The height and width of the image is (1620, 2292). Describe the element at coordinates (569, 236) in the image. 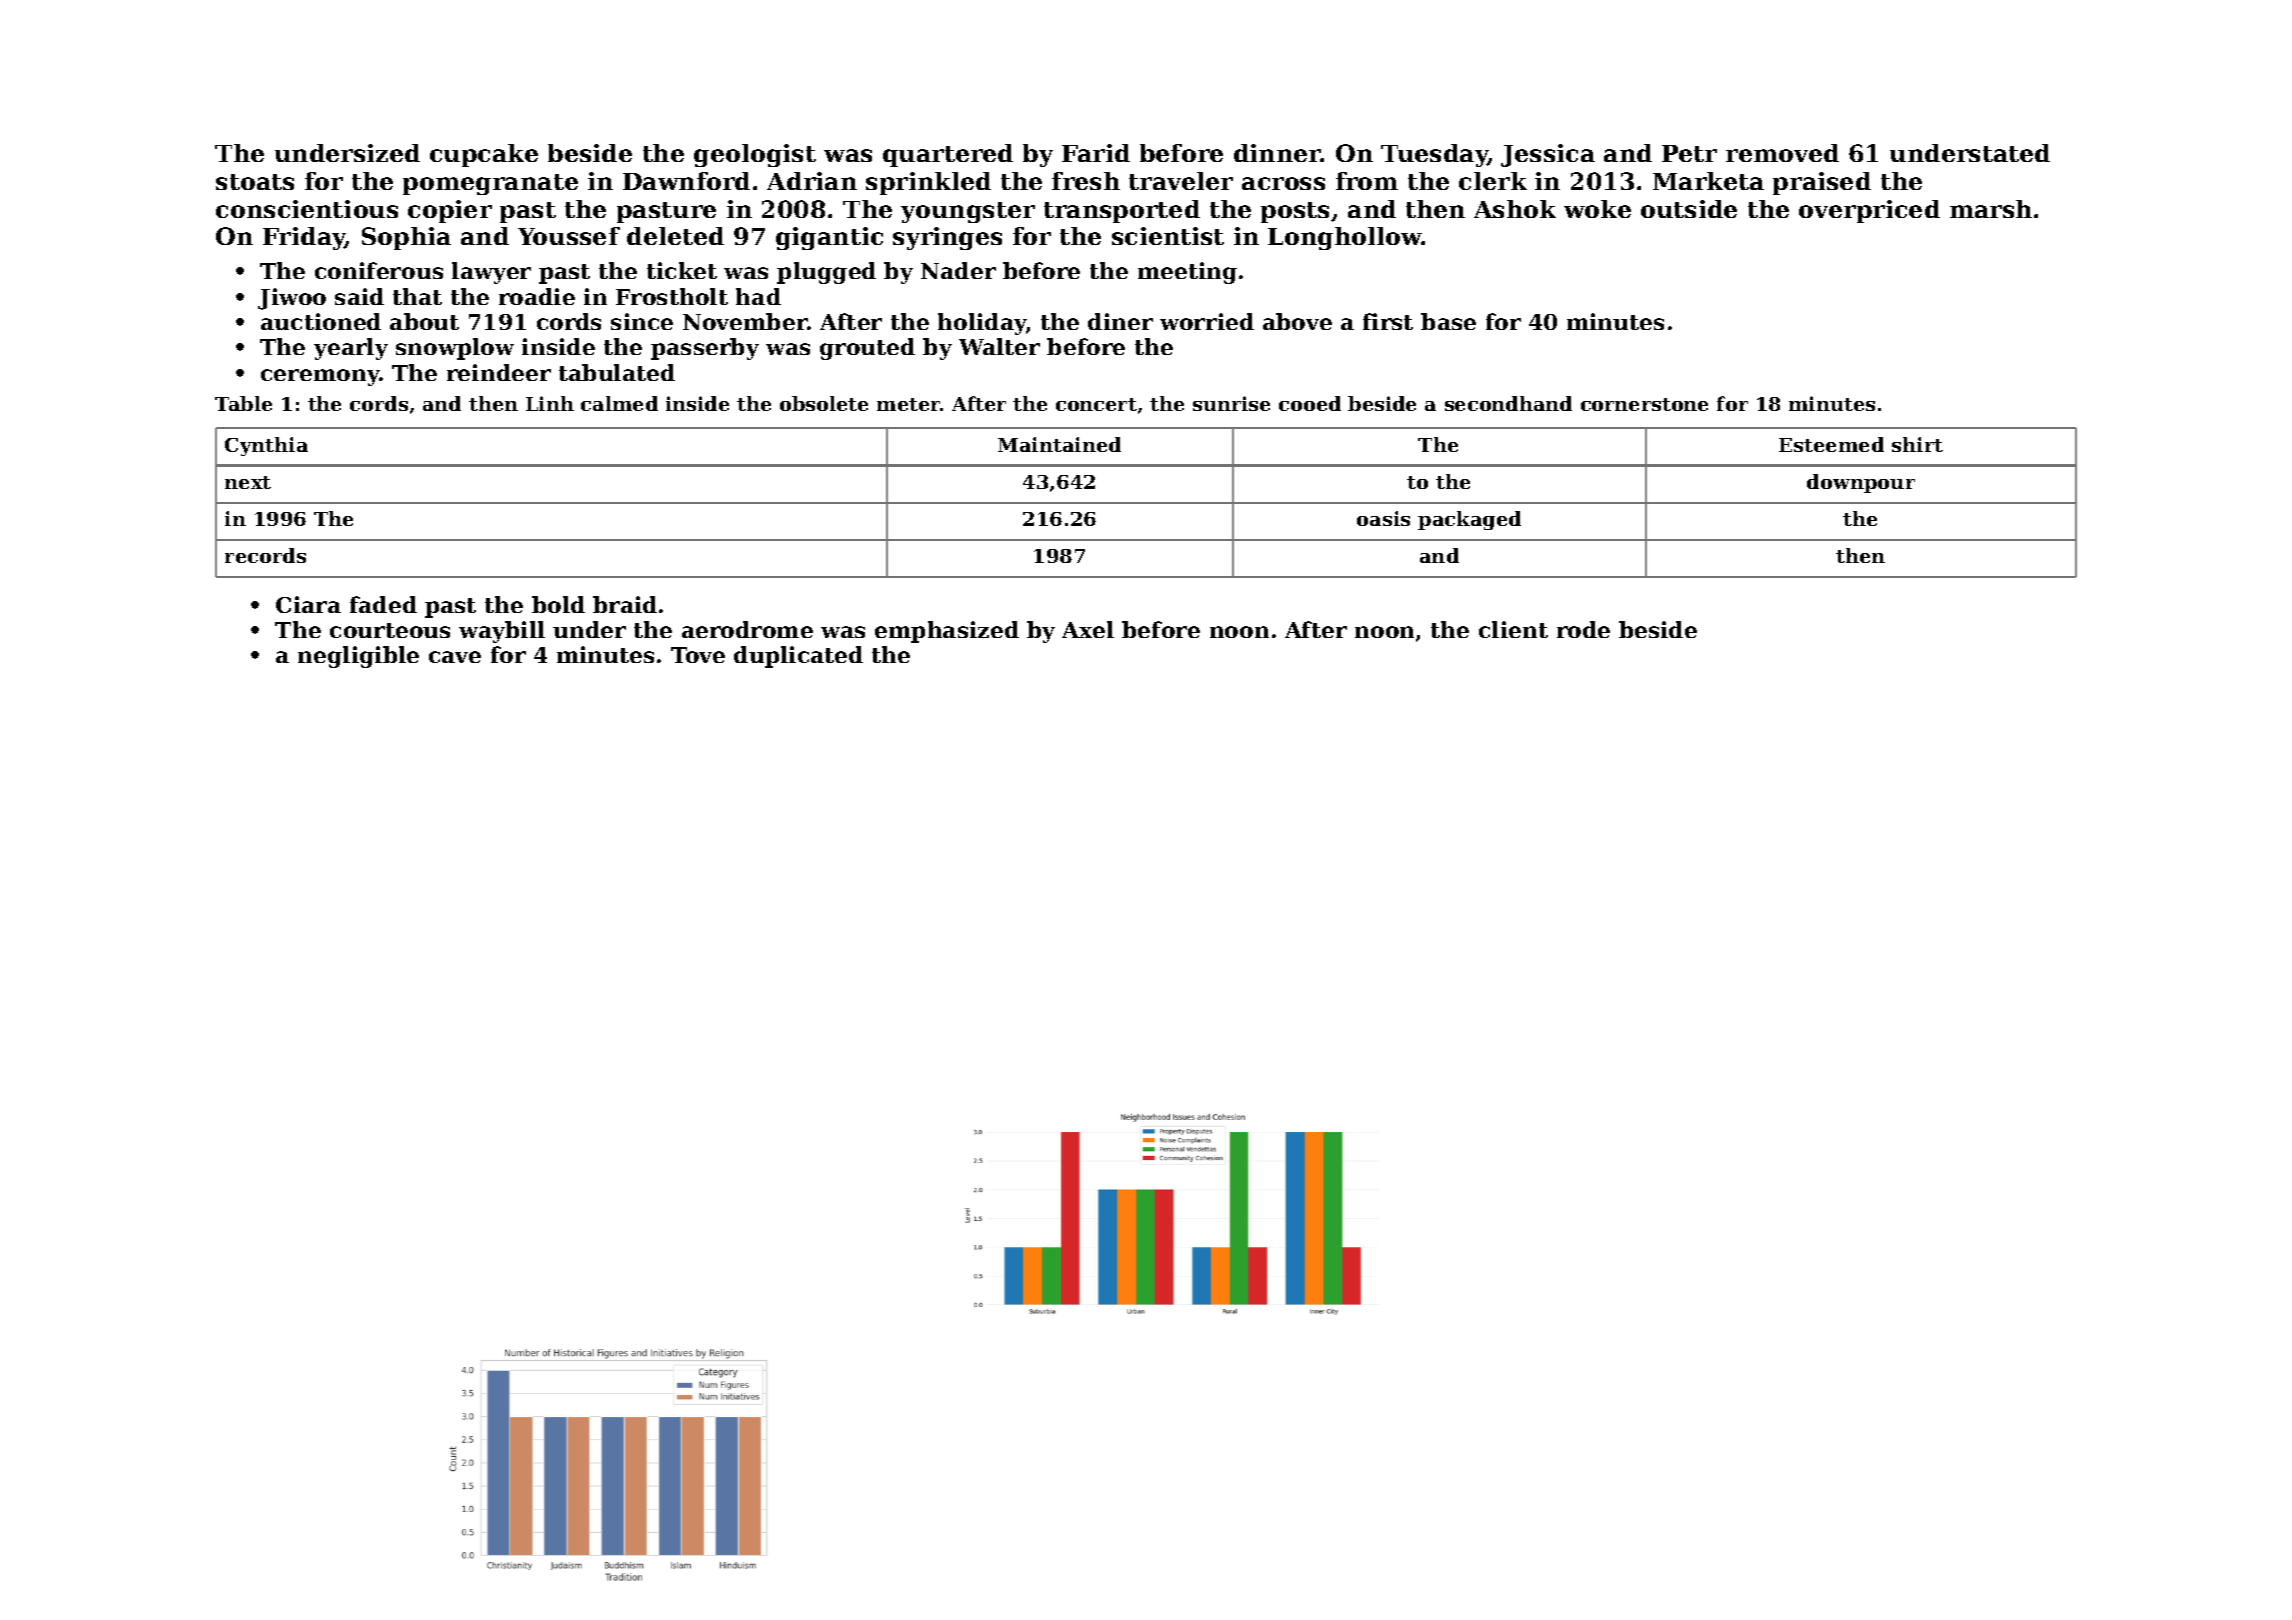

I see `Youssef` at that location.
